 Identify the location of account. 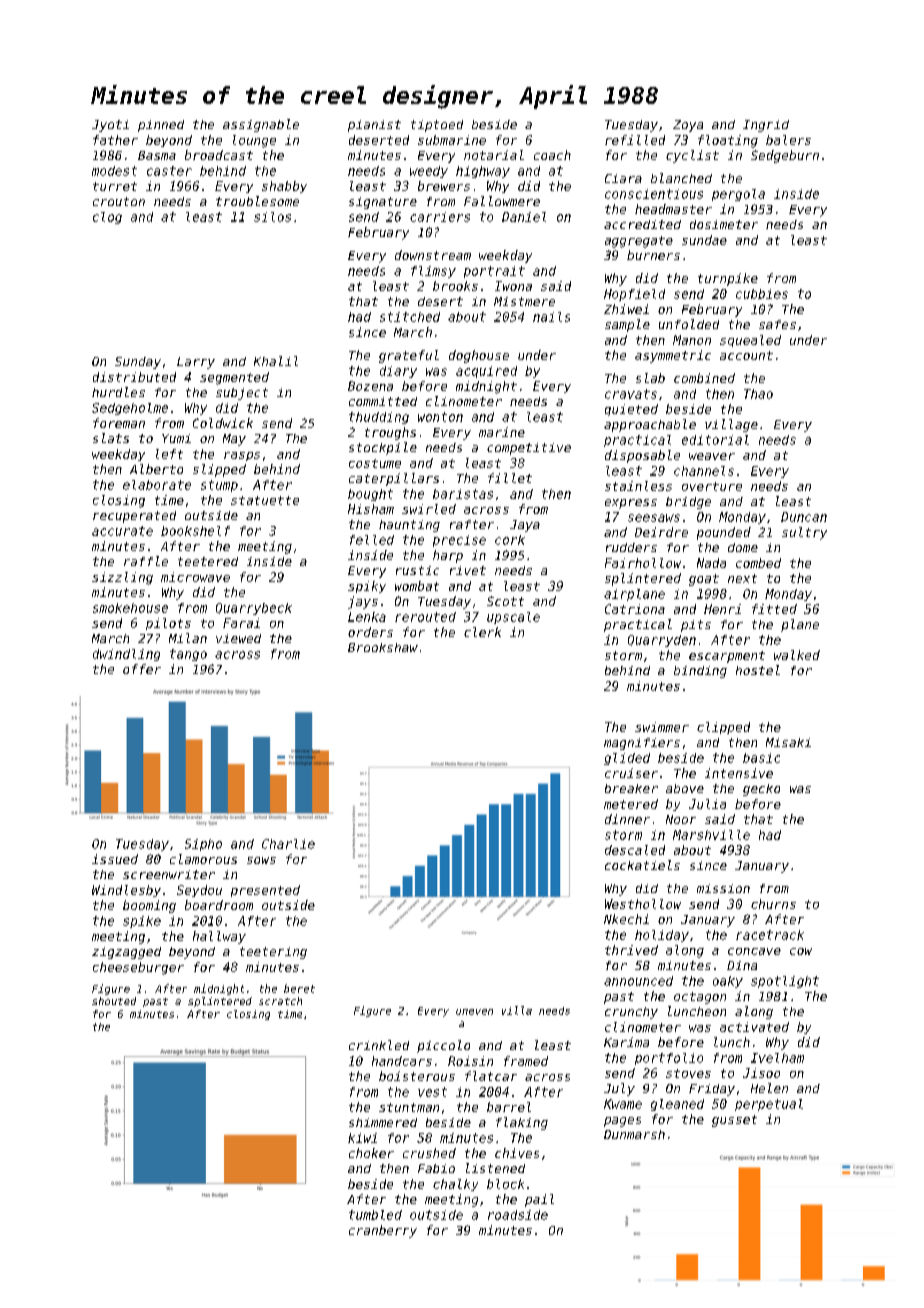
(746, 355).
